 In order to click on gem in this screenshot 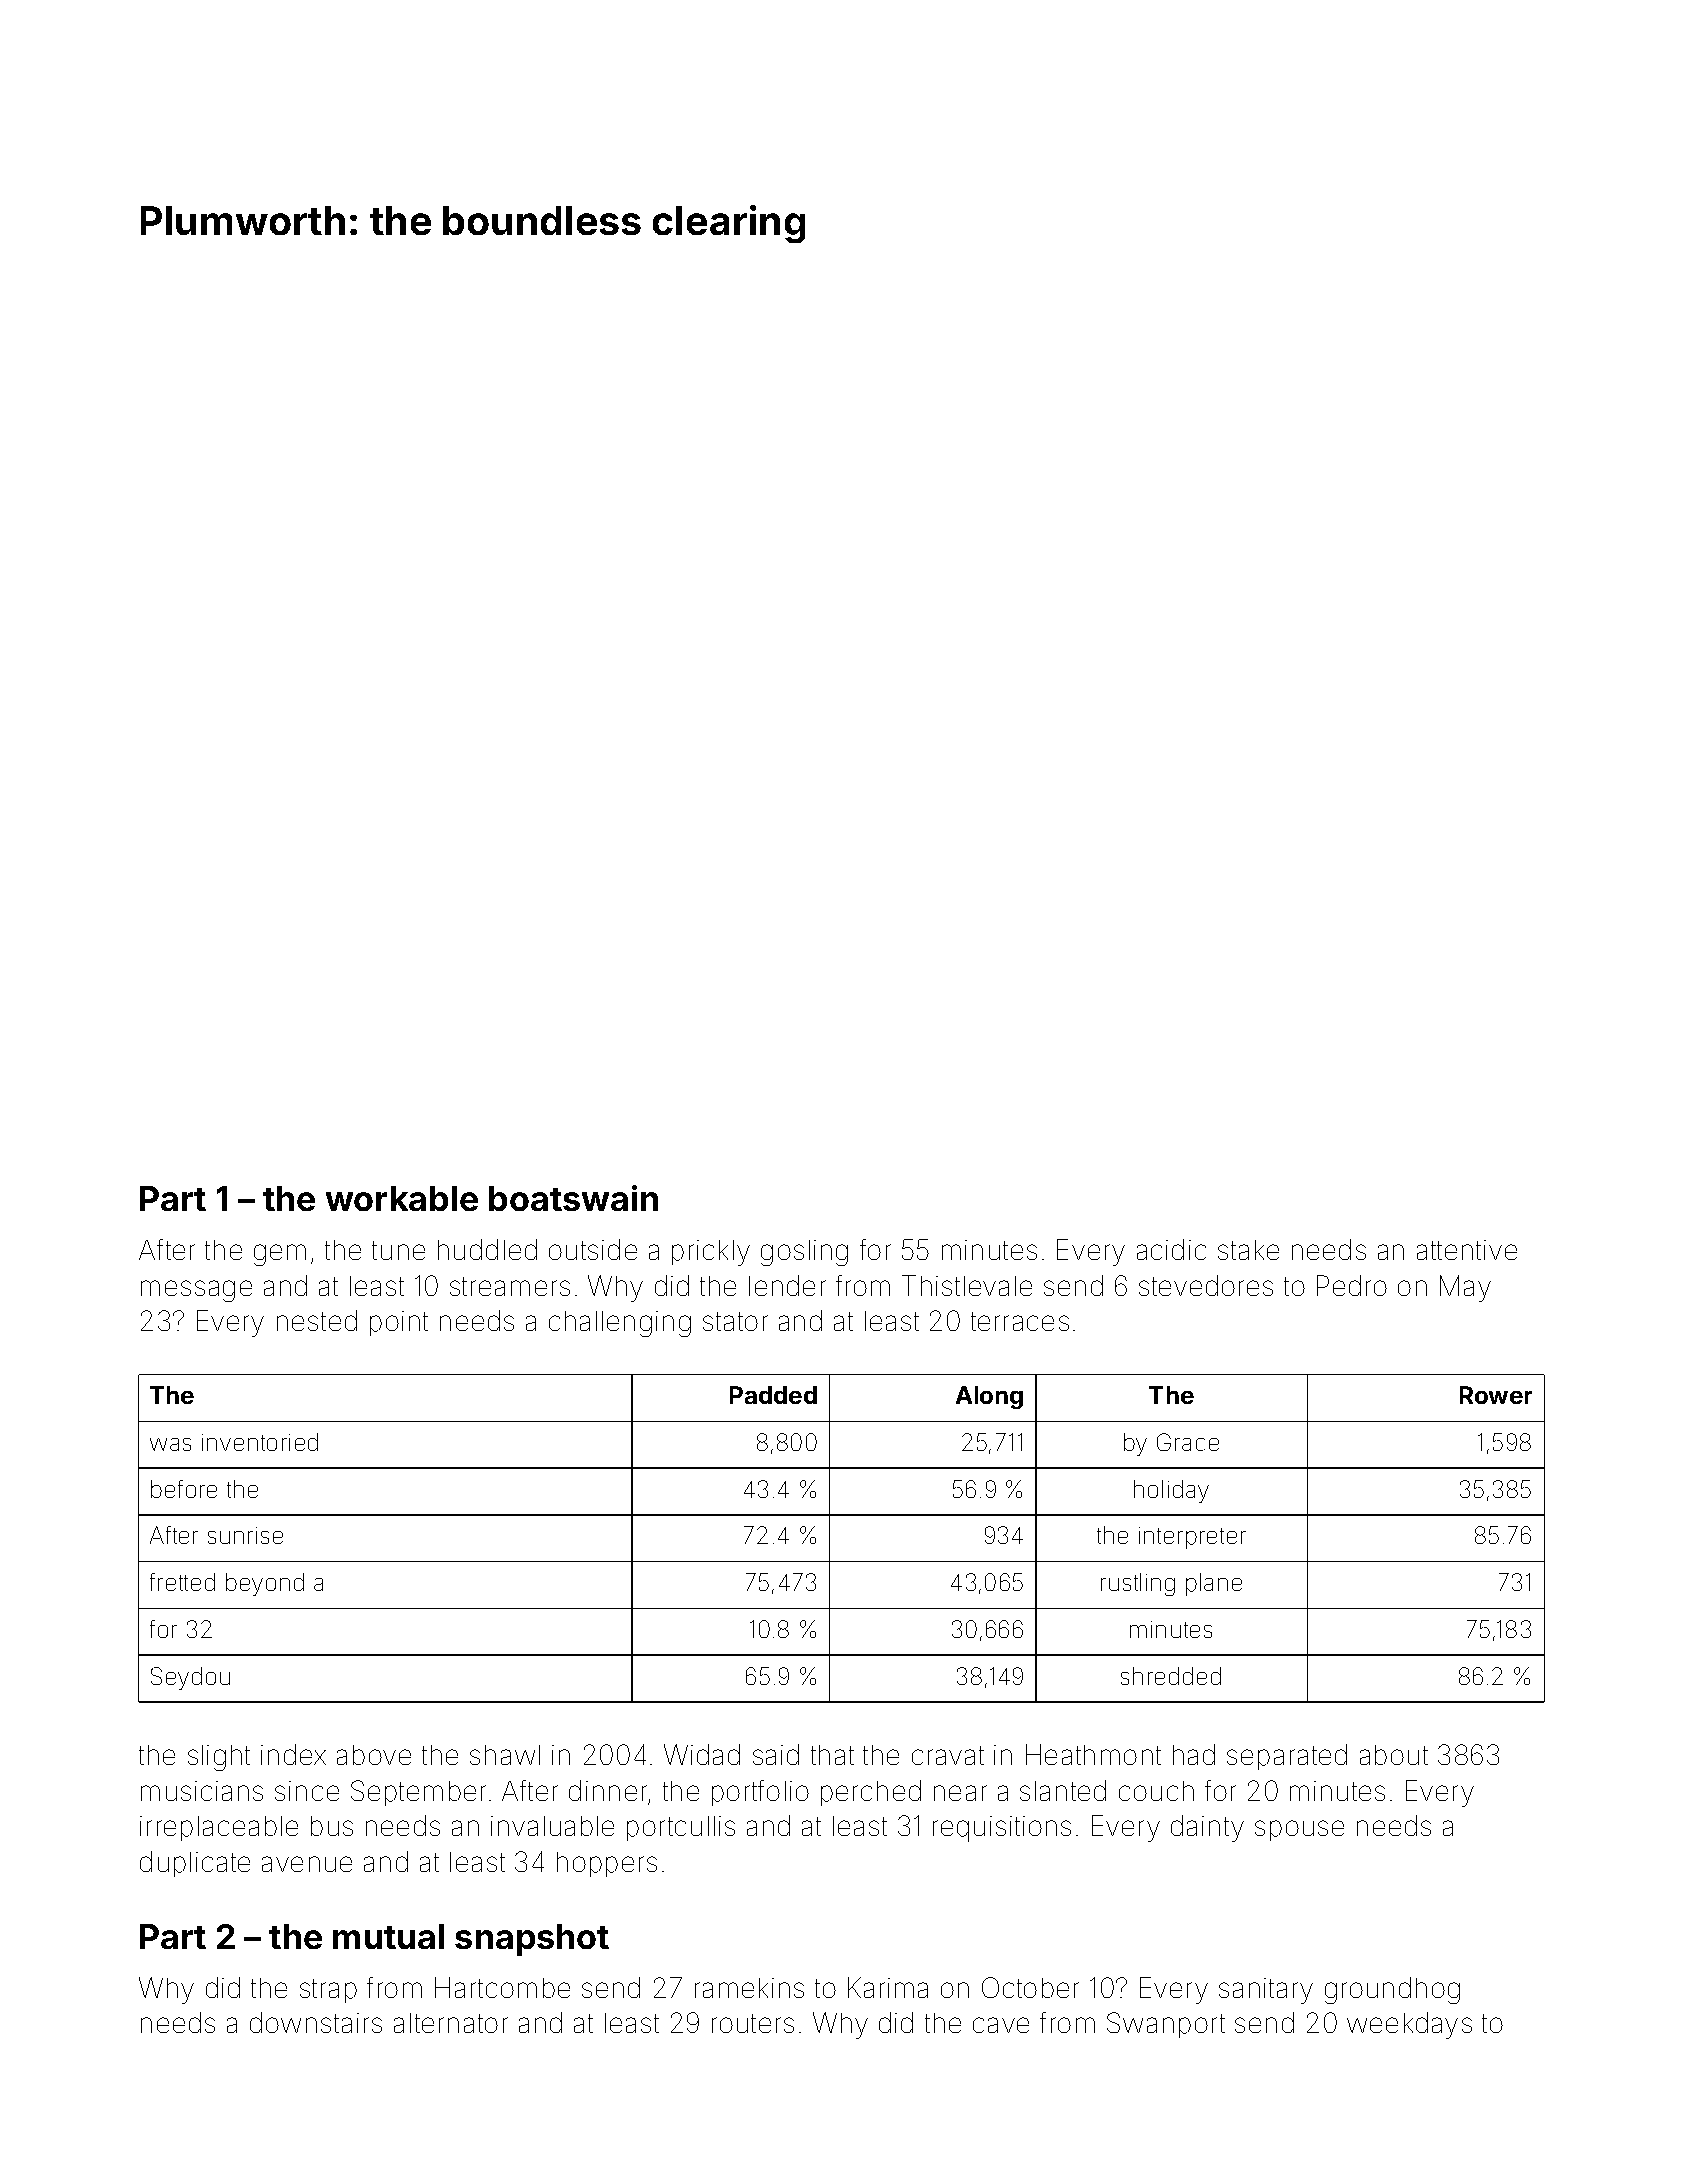, I will do `click(280, 1255)`.
